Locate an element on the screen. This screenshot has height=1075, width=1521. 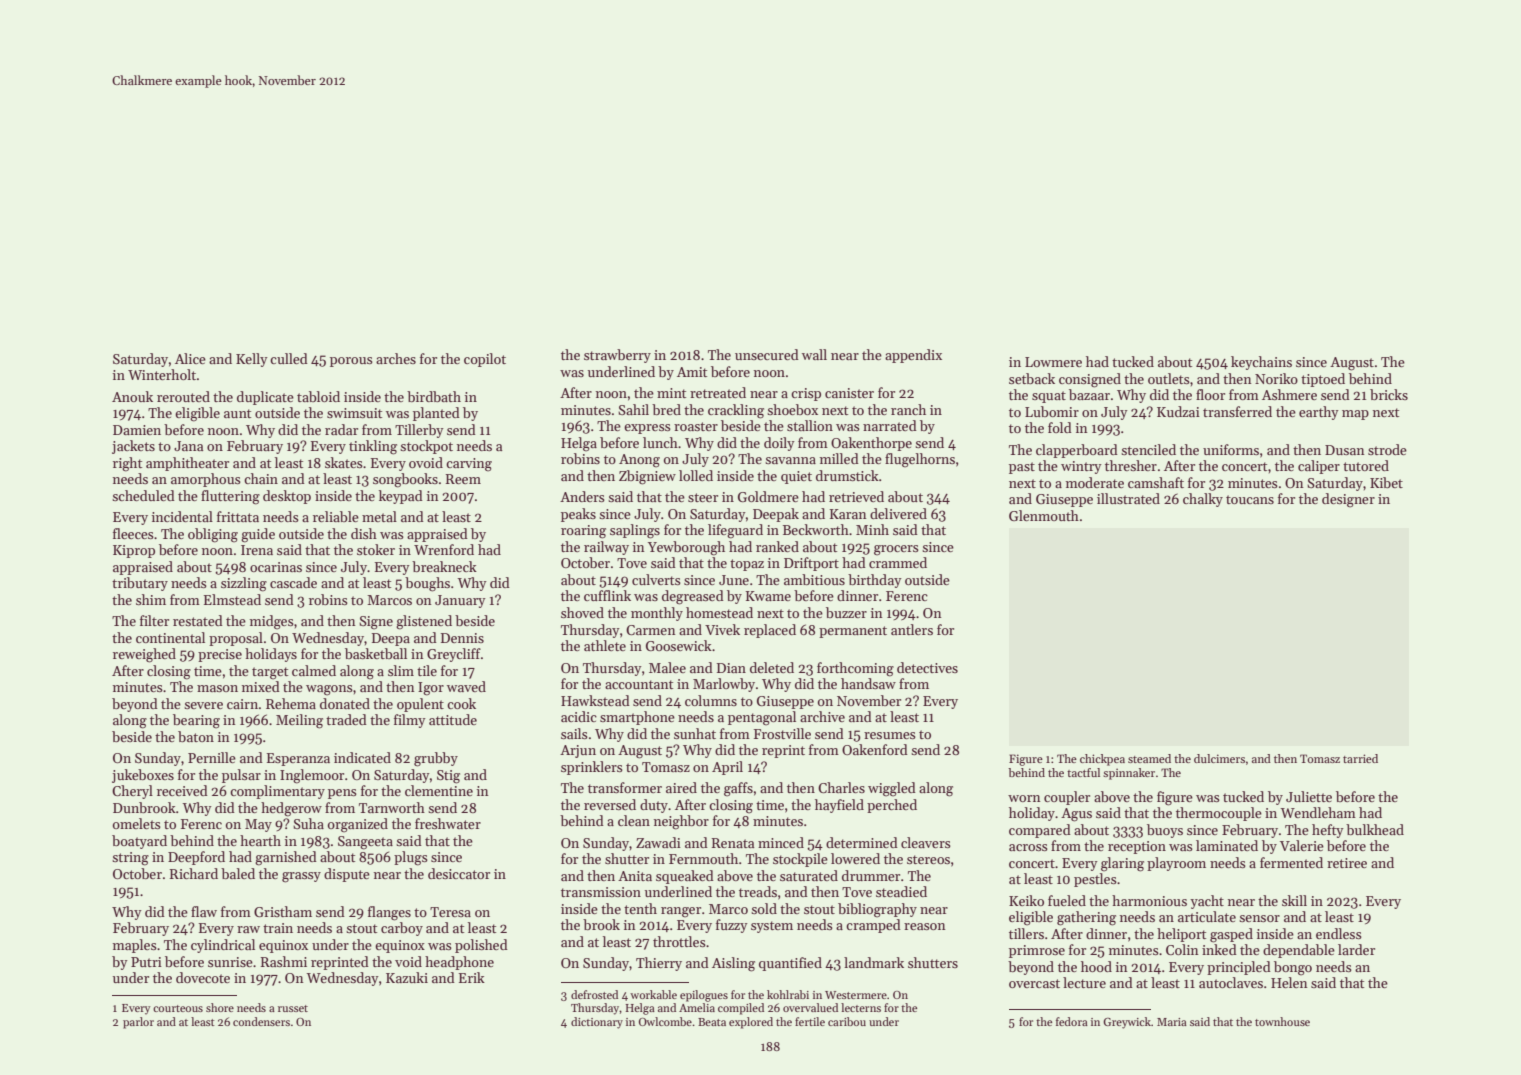
tarried is located at coordinates (1360, 758).
